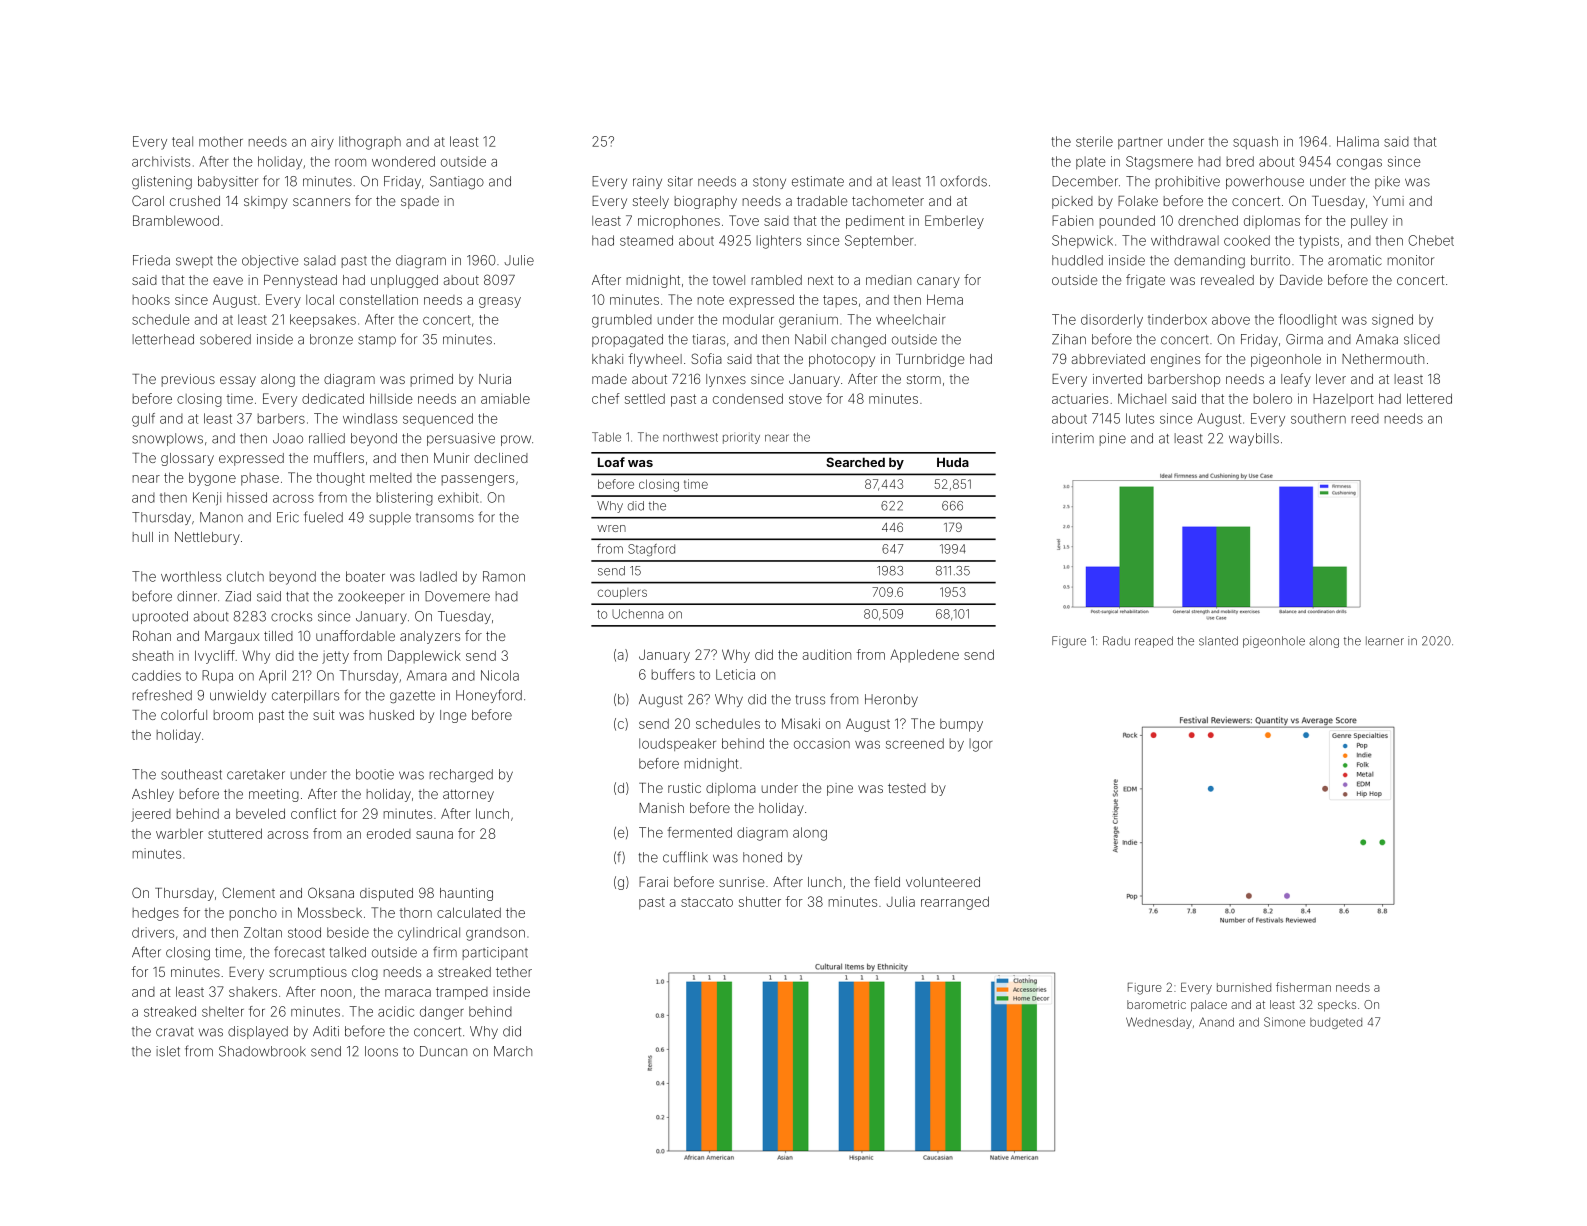  What do you see at coordinates (262, 1051) in the screenshot?
I see `Shadowbrook` at bounding box center [262, 1051].
